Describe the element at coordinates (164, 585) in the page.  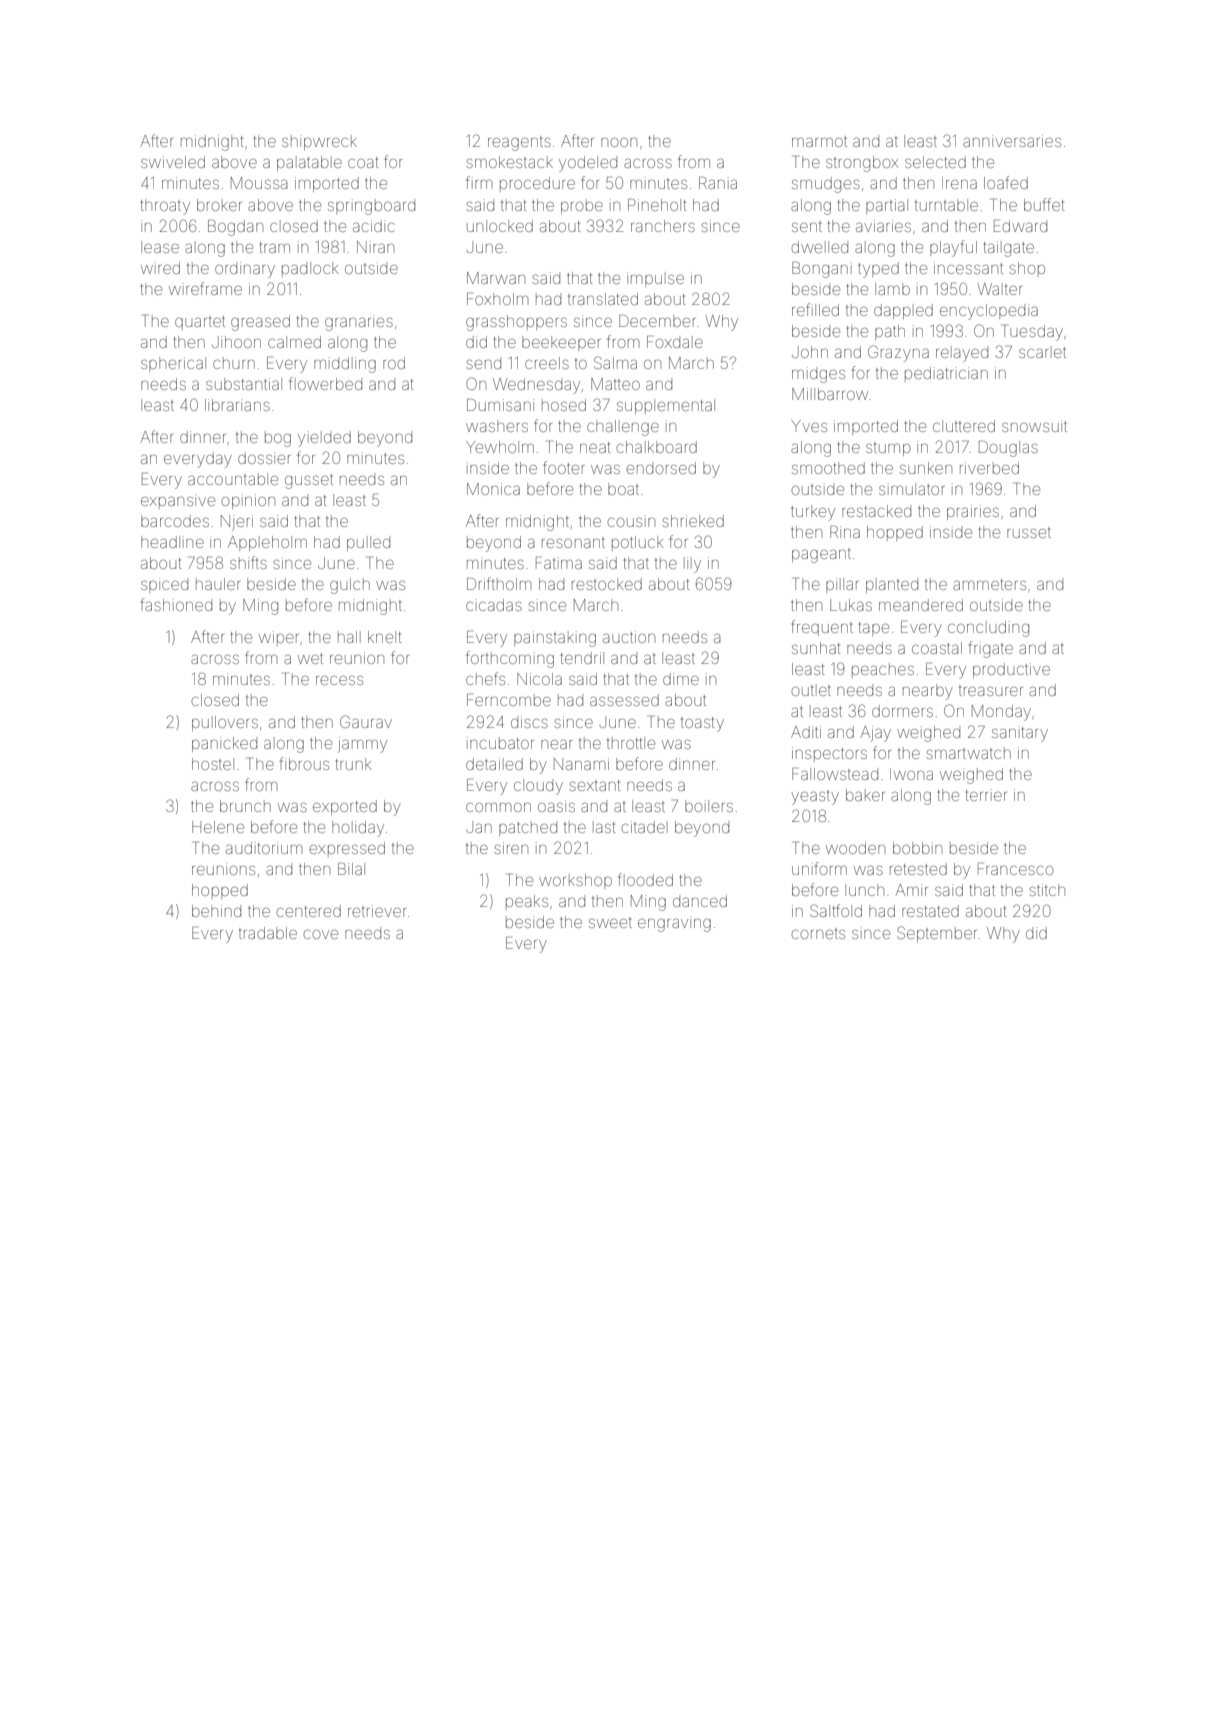
I see `spiced` at that location.
